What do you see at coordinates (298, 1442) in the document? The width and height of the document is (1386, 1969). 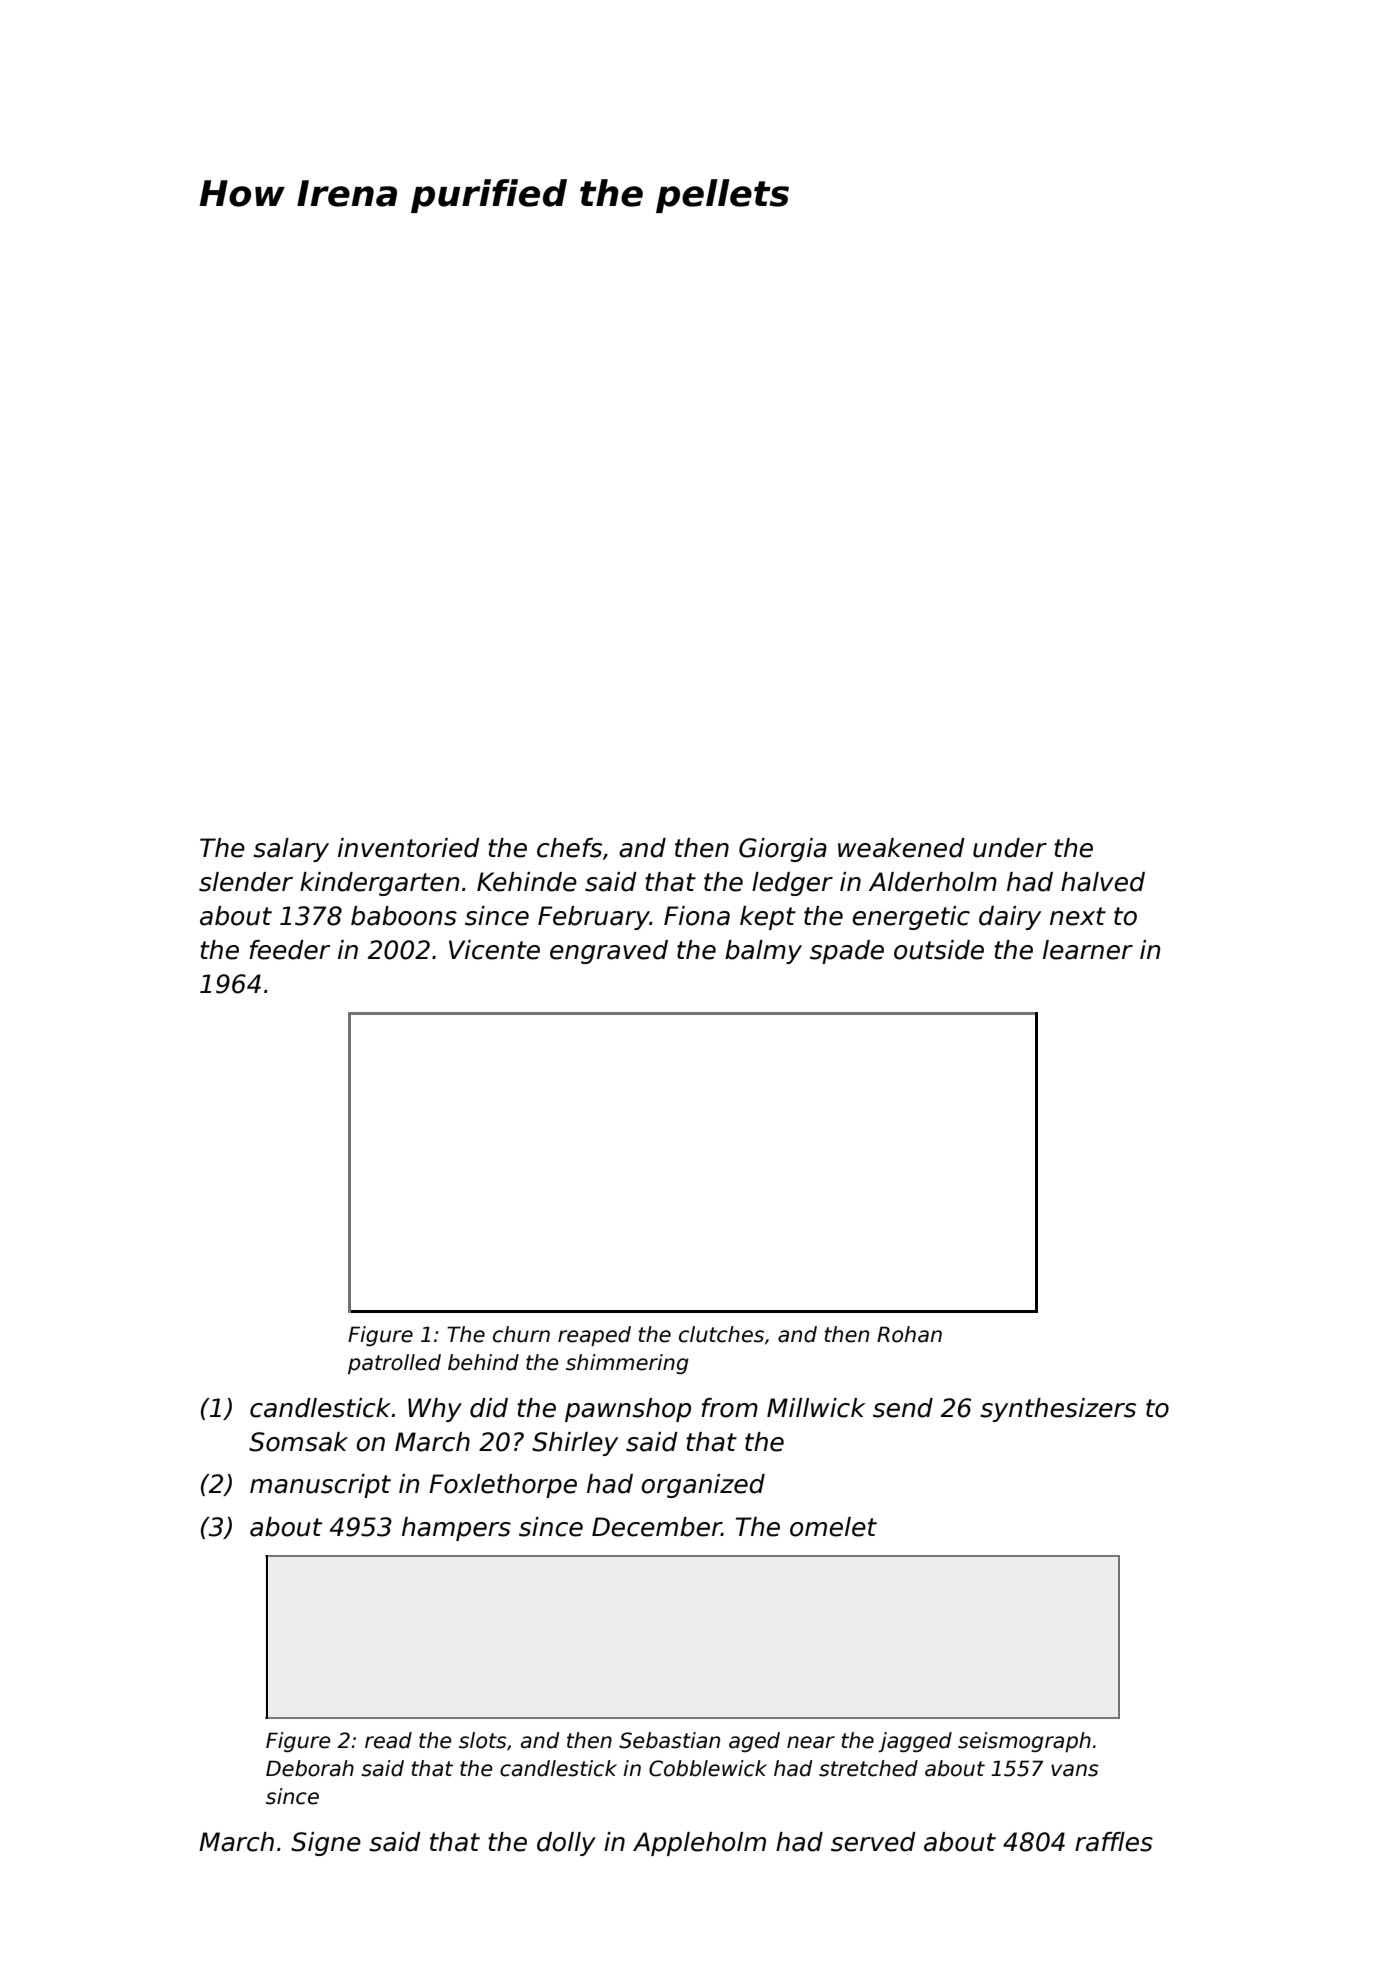 I see `Somsak` at bounding box center [298, 1442].
